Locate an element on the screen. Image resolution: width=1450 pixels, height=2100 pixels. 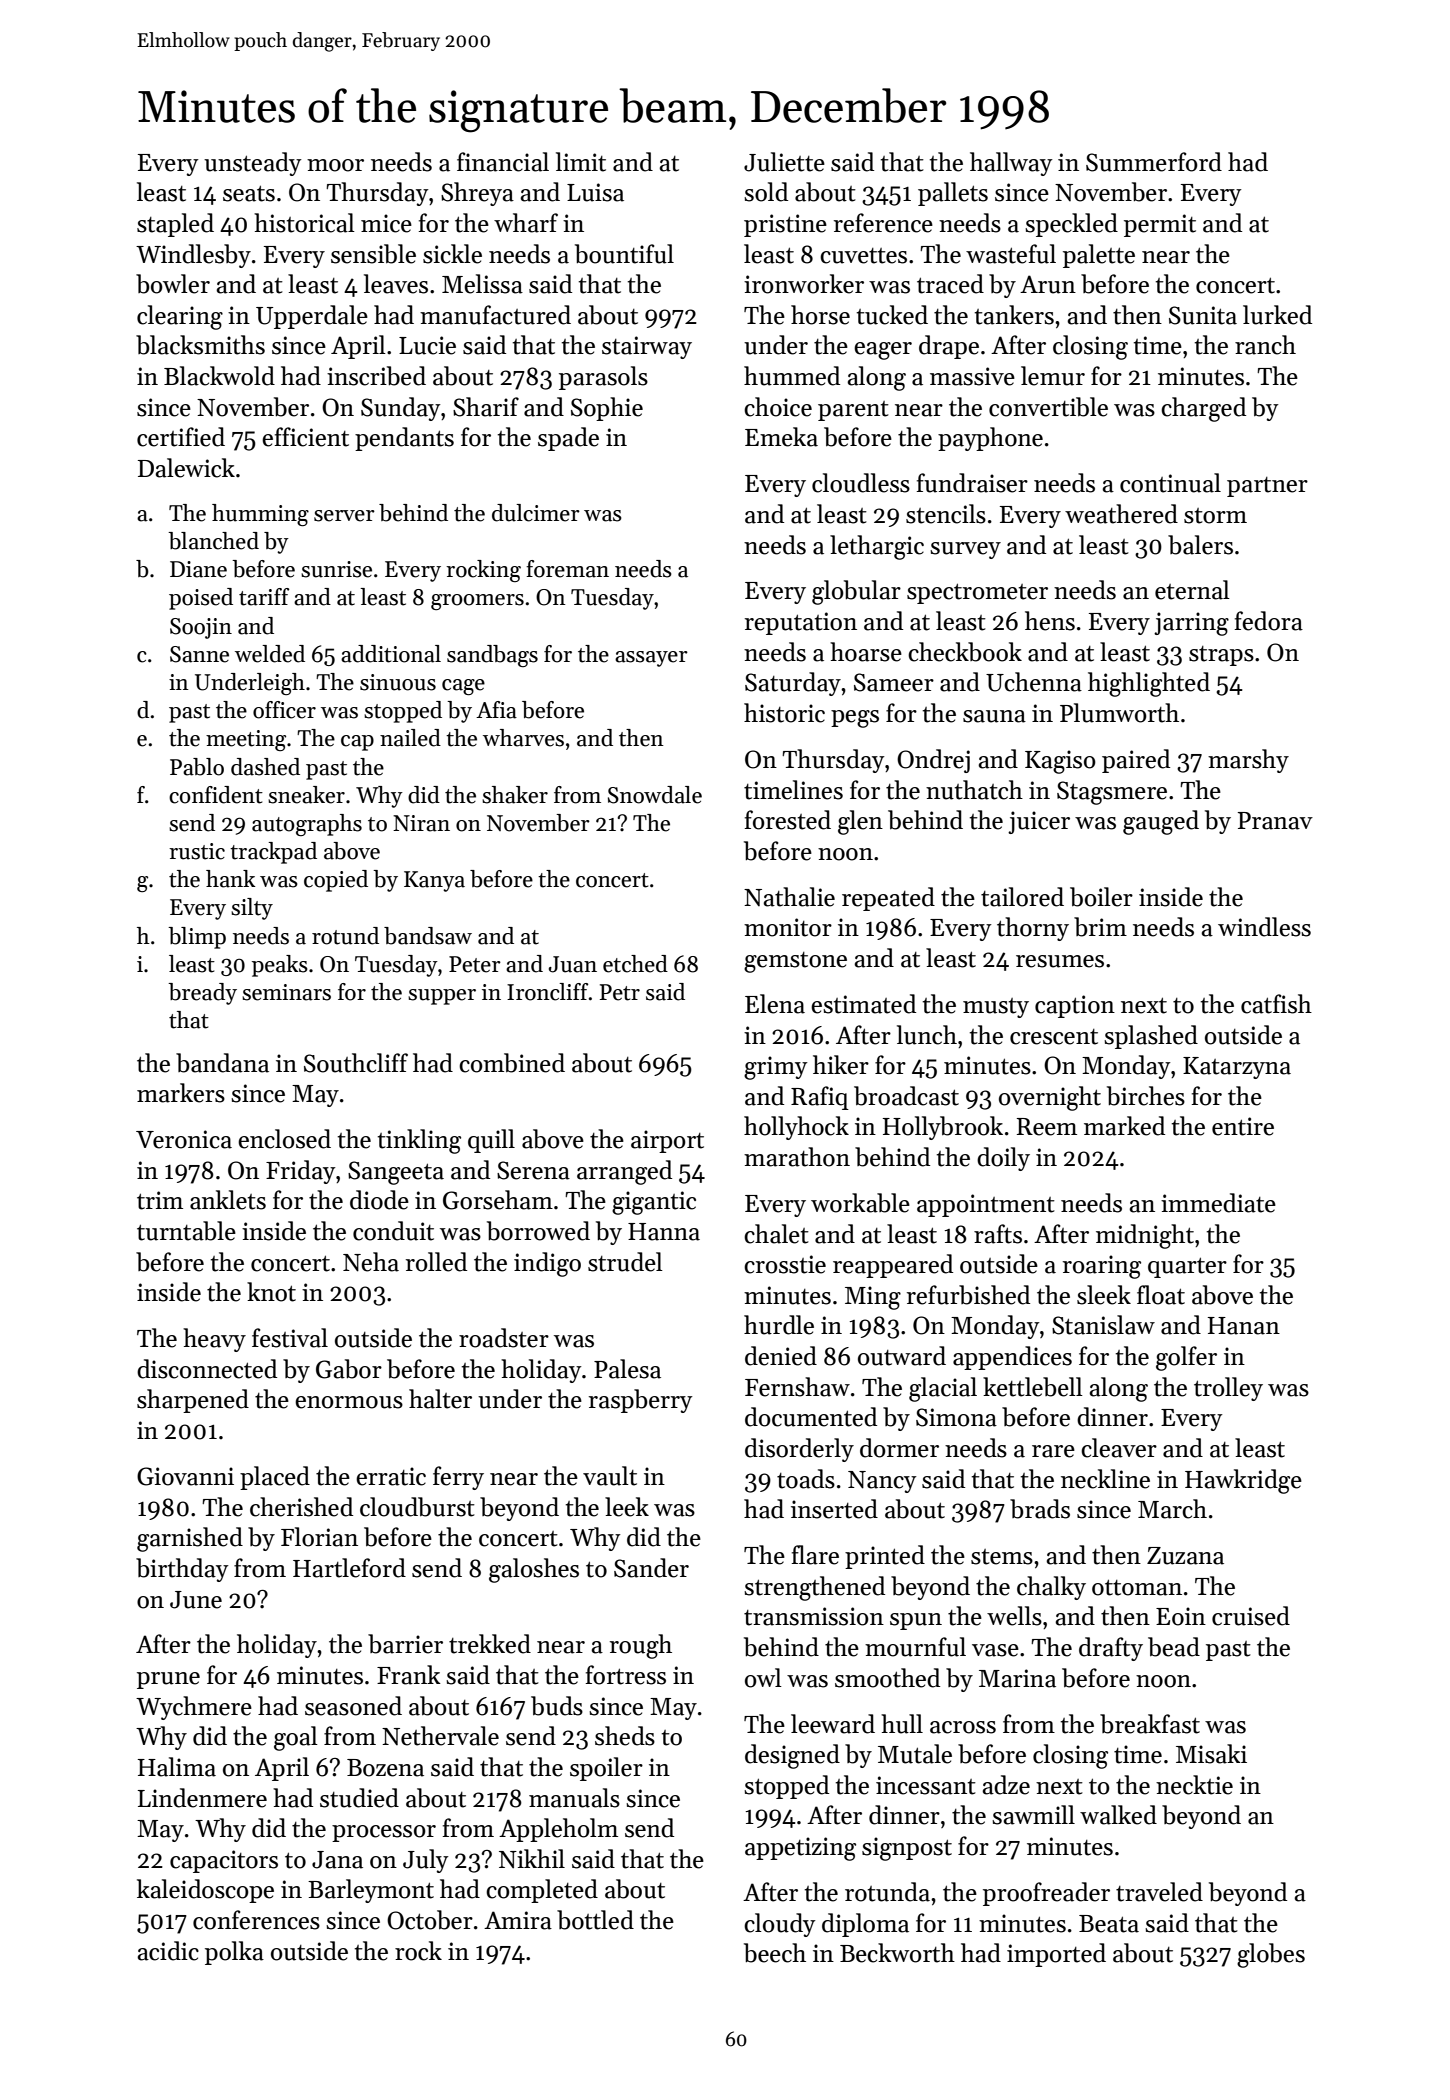
supper is located at coordinates (442, 997).
